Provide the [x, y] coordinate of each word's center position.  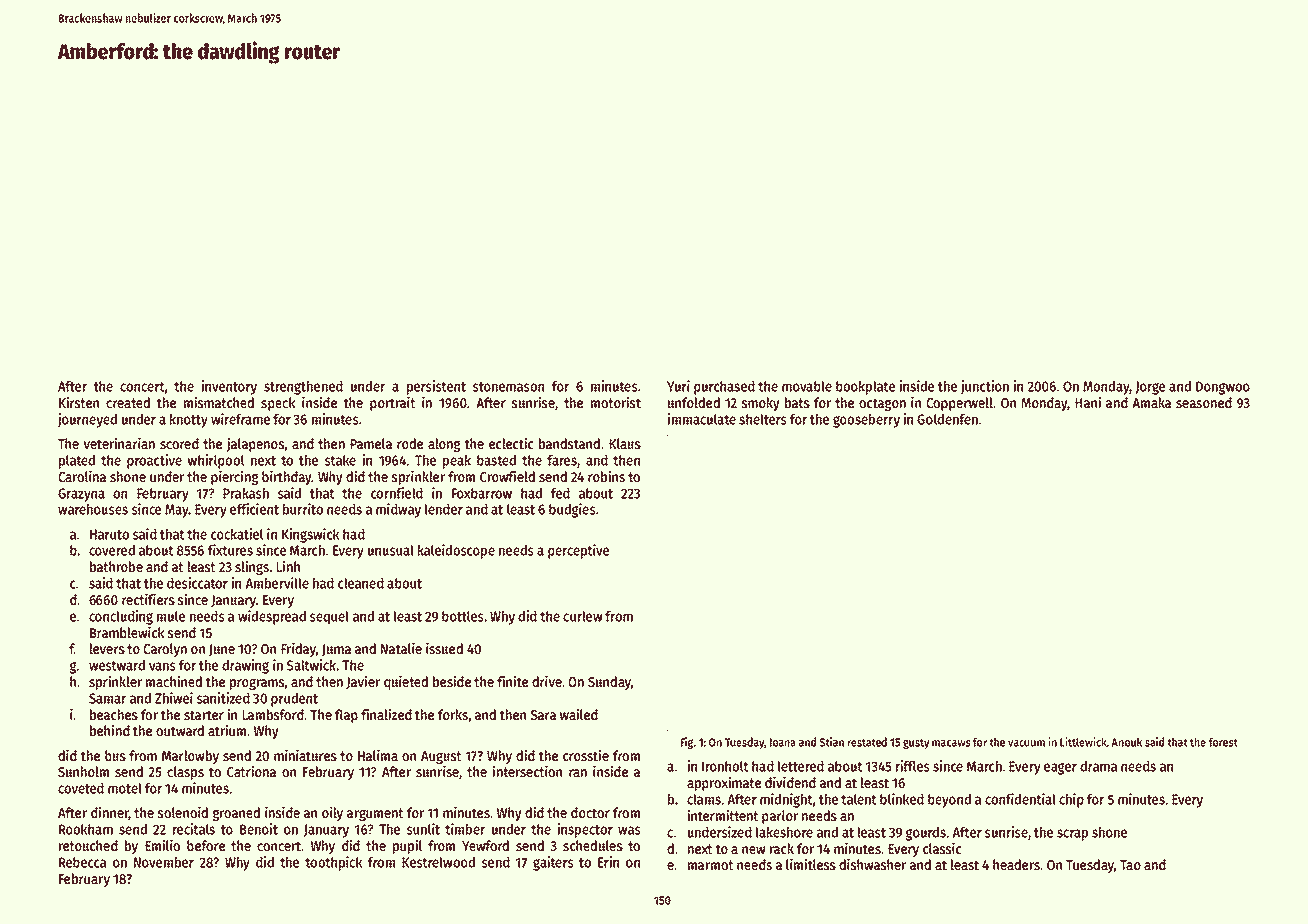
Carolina [82, 476]
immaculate [701, 419]
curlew [583, 616]
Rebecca [82, 862]
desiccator [197, 583]
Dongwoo [1223, 388]
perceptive [578, 551]
